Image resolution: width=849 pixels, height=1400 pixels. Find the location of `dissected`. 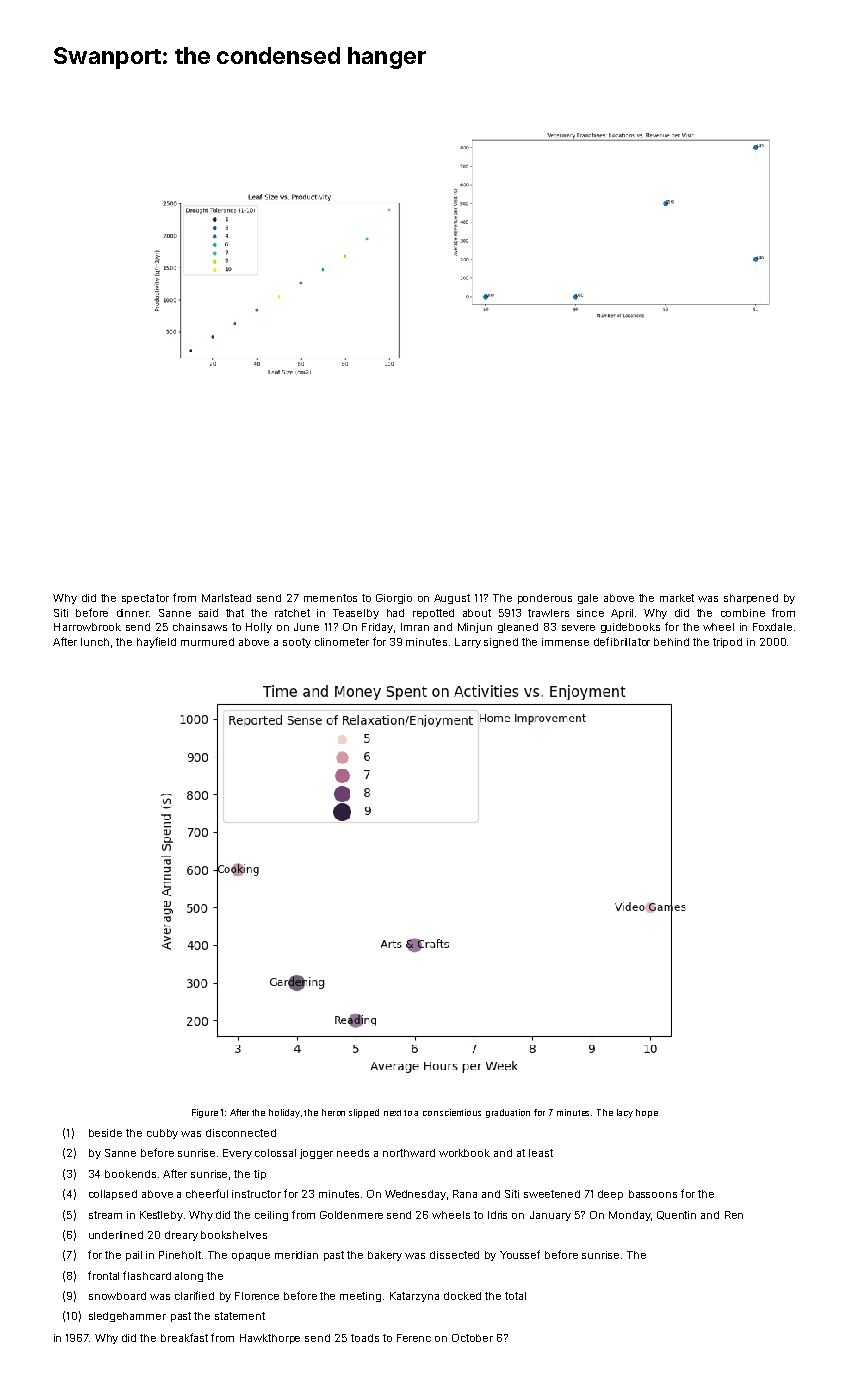

dissected is located at coordinates (454, 1255).
